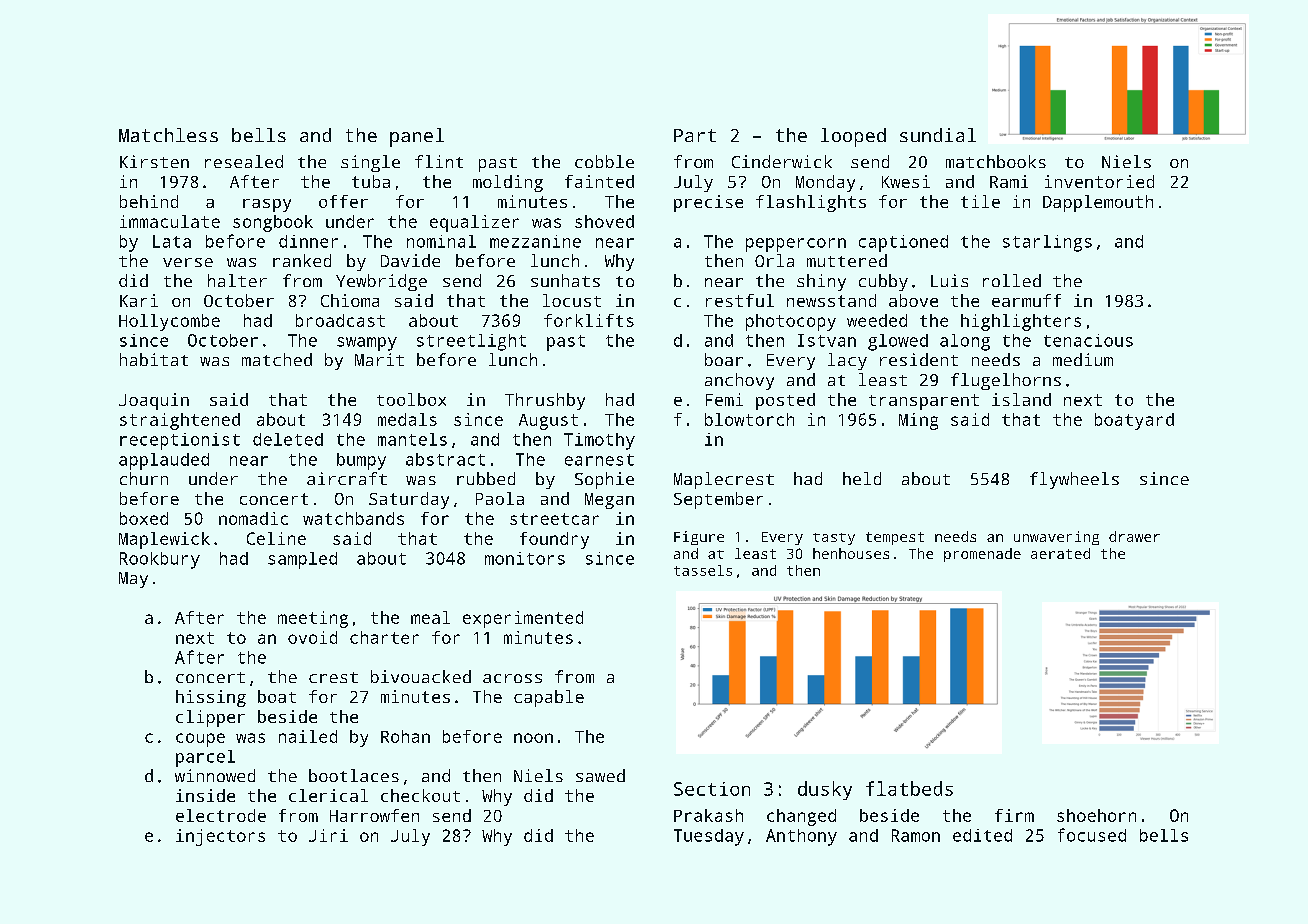 The width and height of the image is (1308, 924). Describe the element at coordinates (211, 698) in the image. I see `hissing` at that location.
